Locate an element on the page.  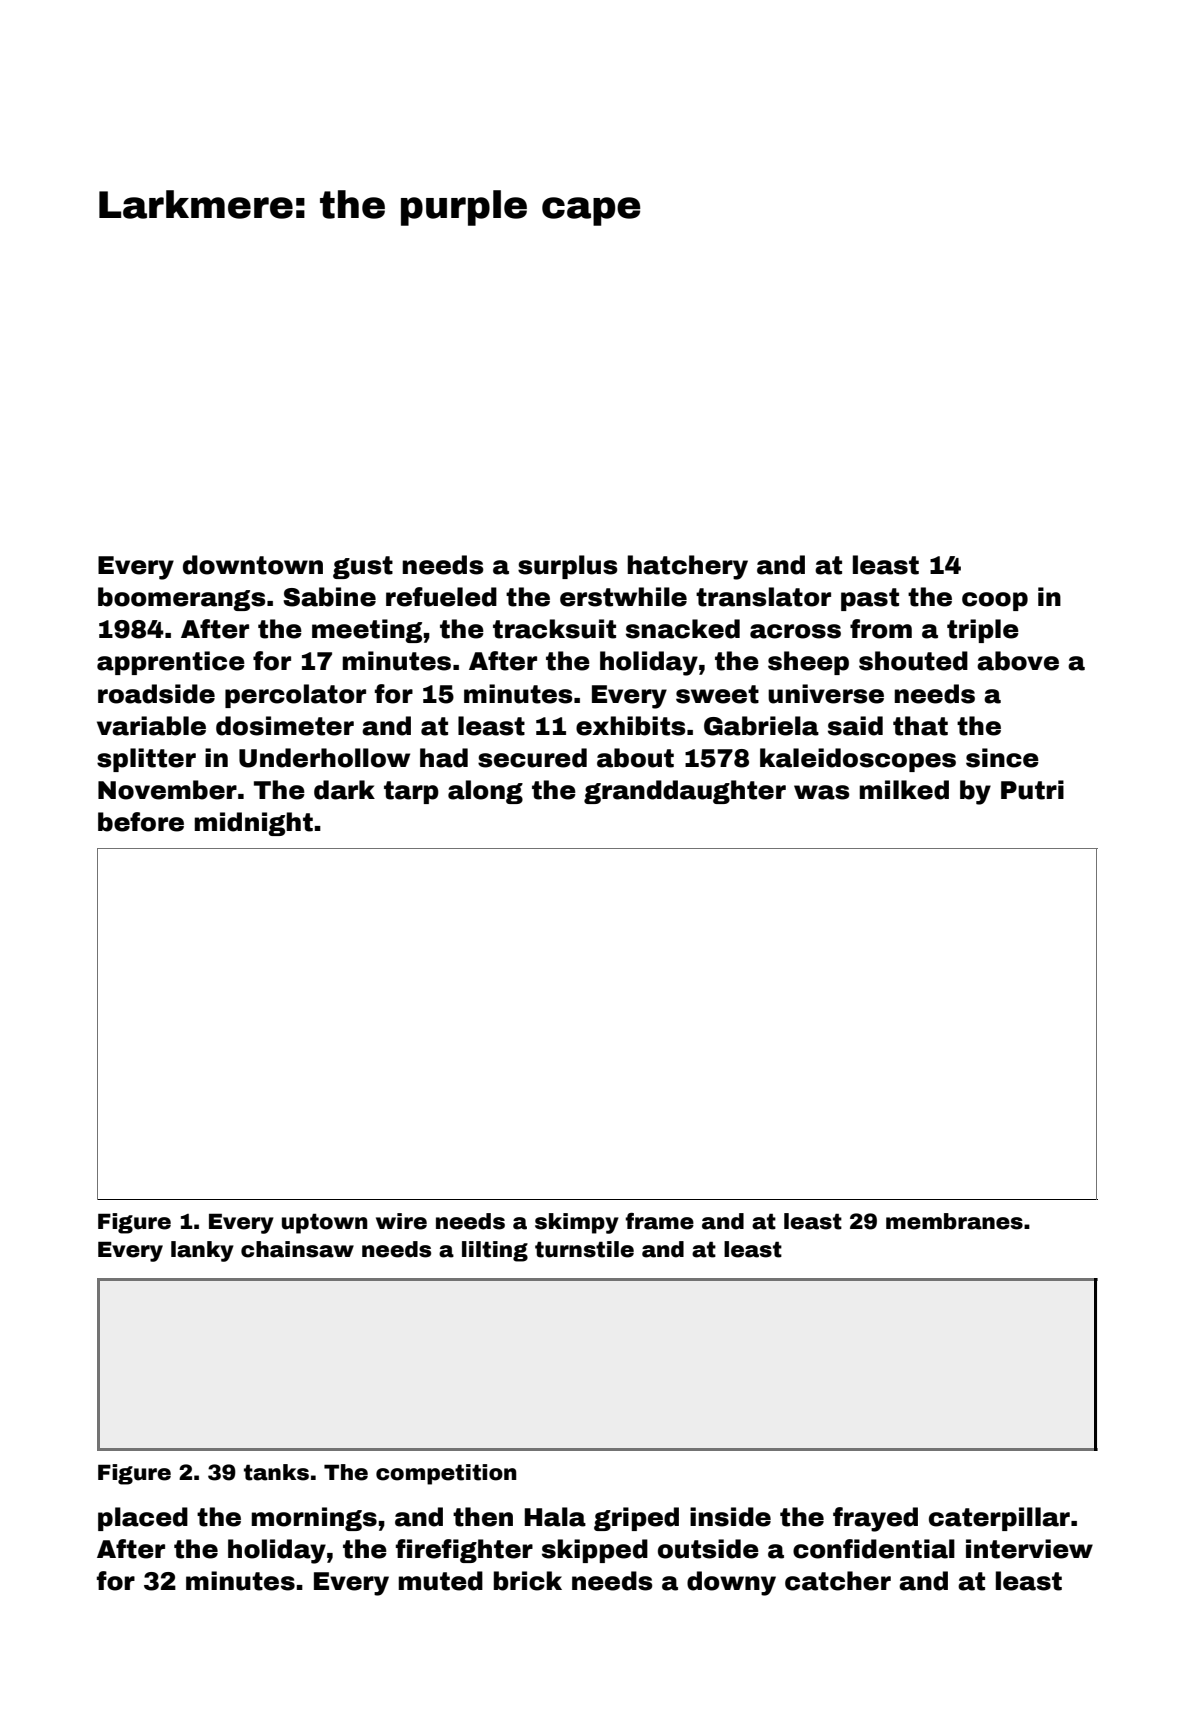
placed is located at coordinates (143, 1519).
